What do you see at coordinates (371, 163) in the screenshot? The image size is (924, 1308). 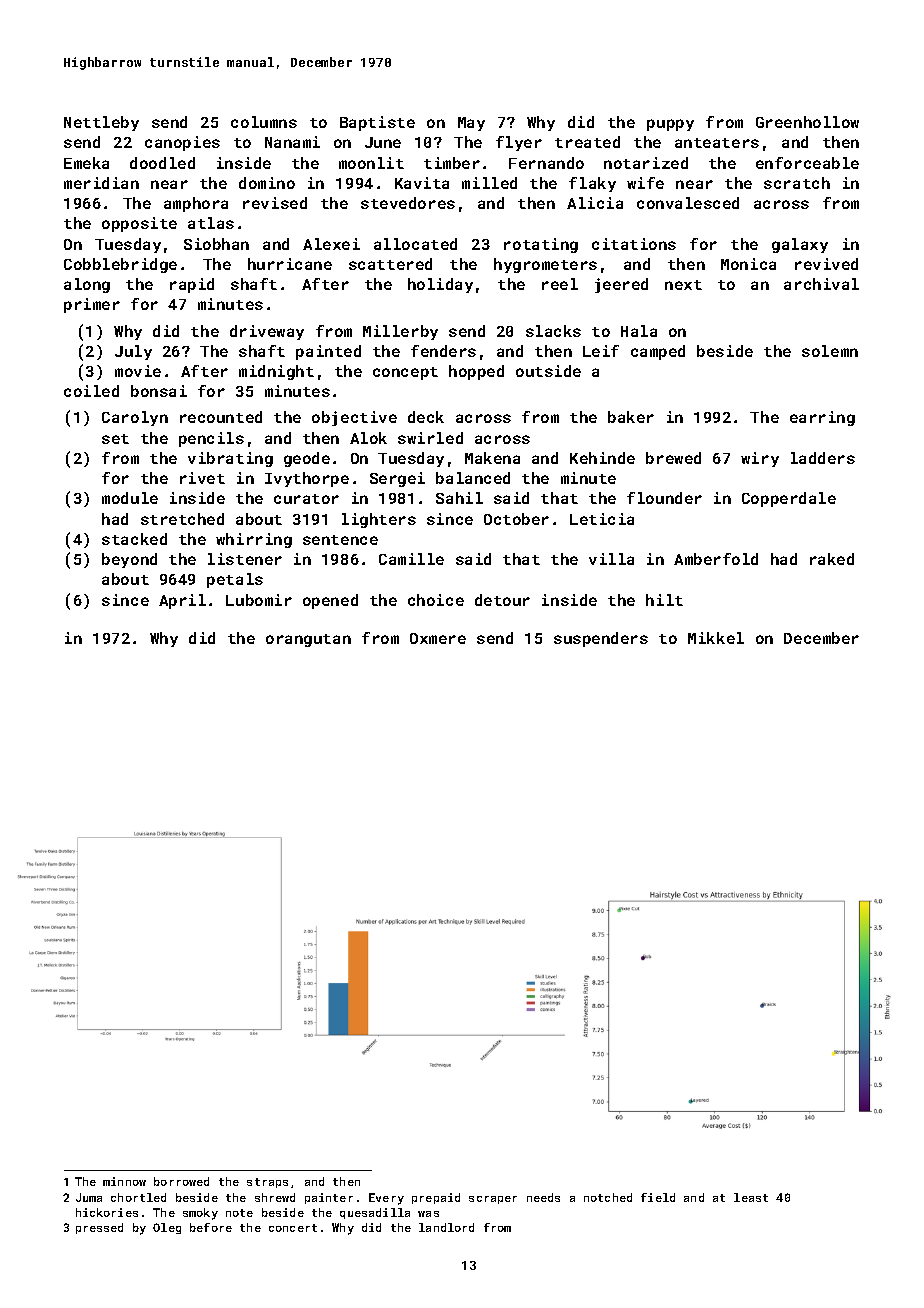 I see `moonlit` at bounding box center [371, 163].
